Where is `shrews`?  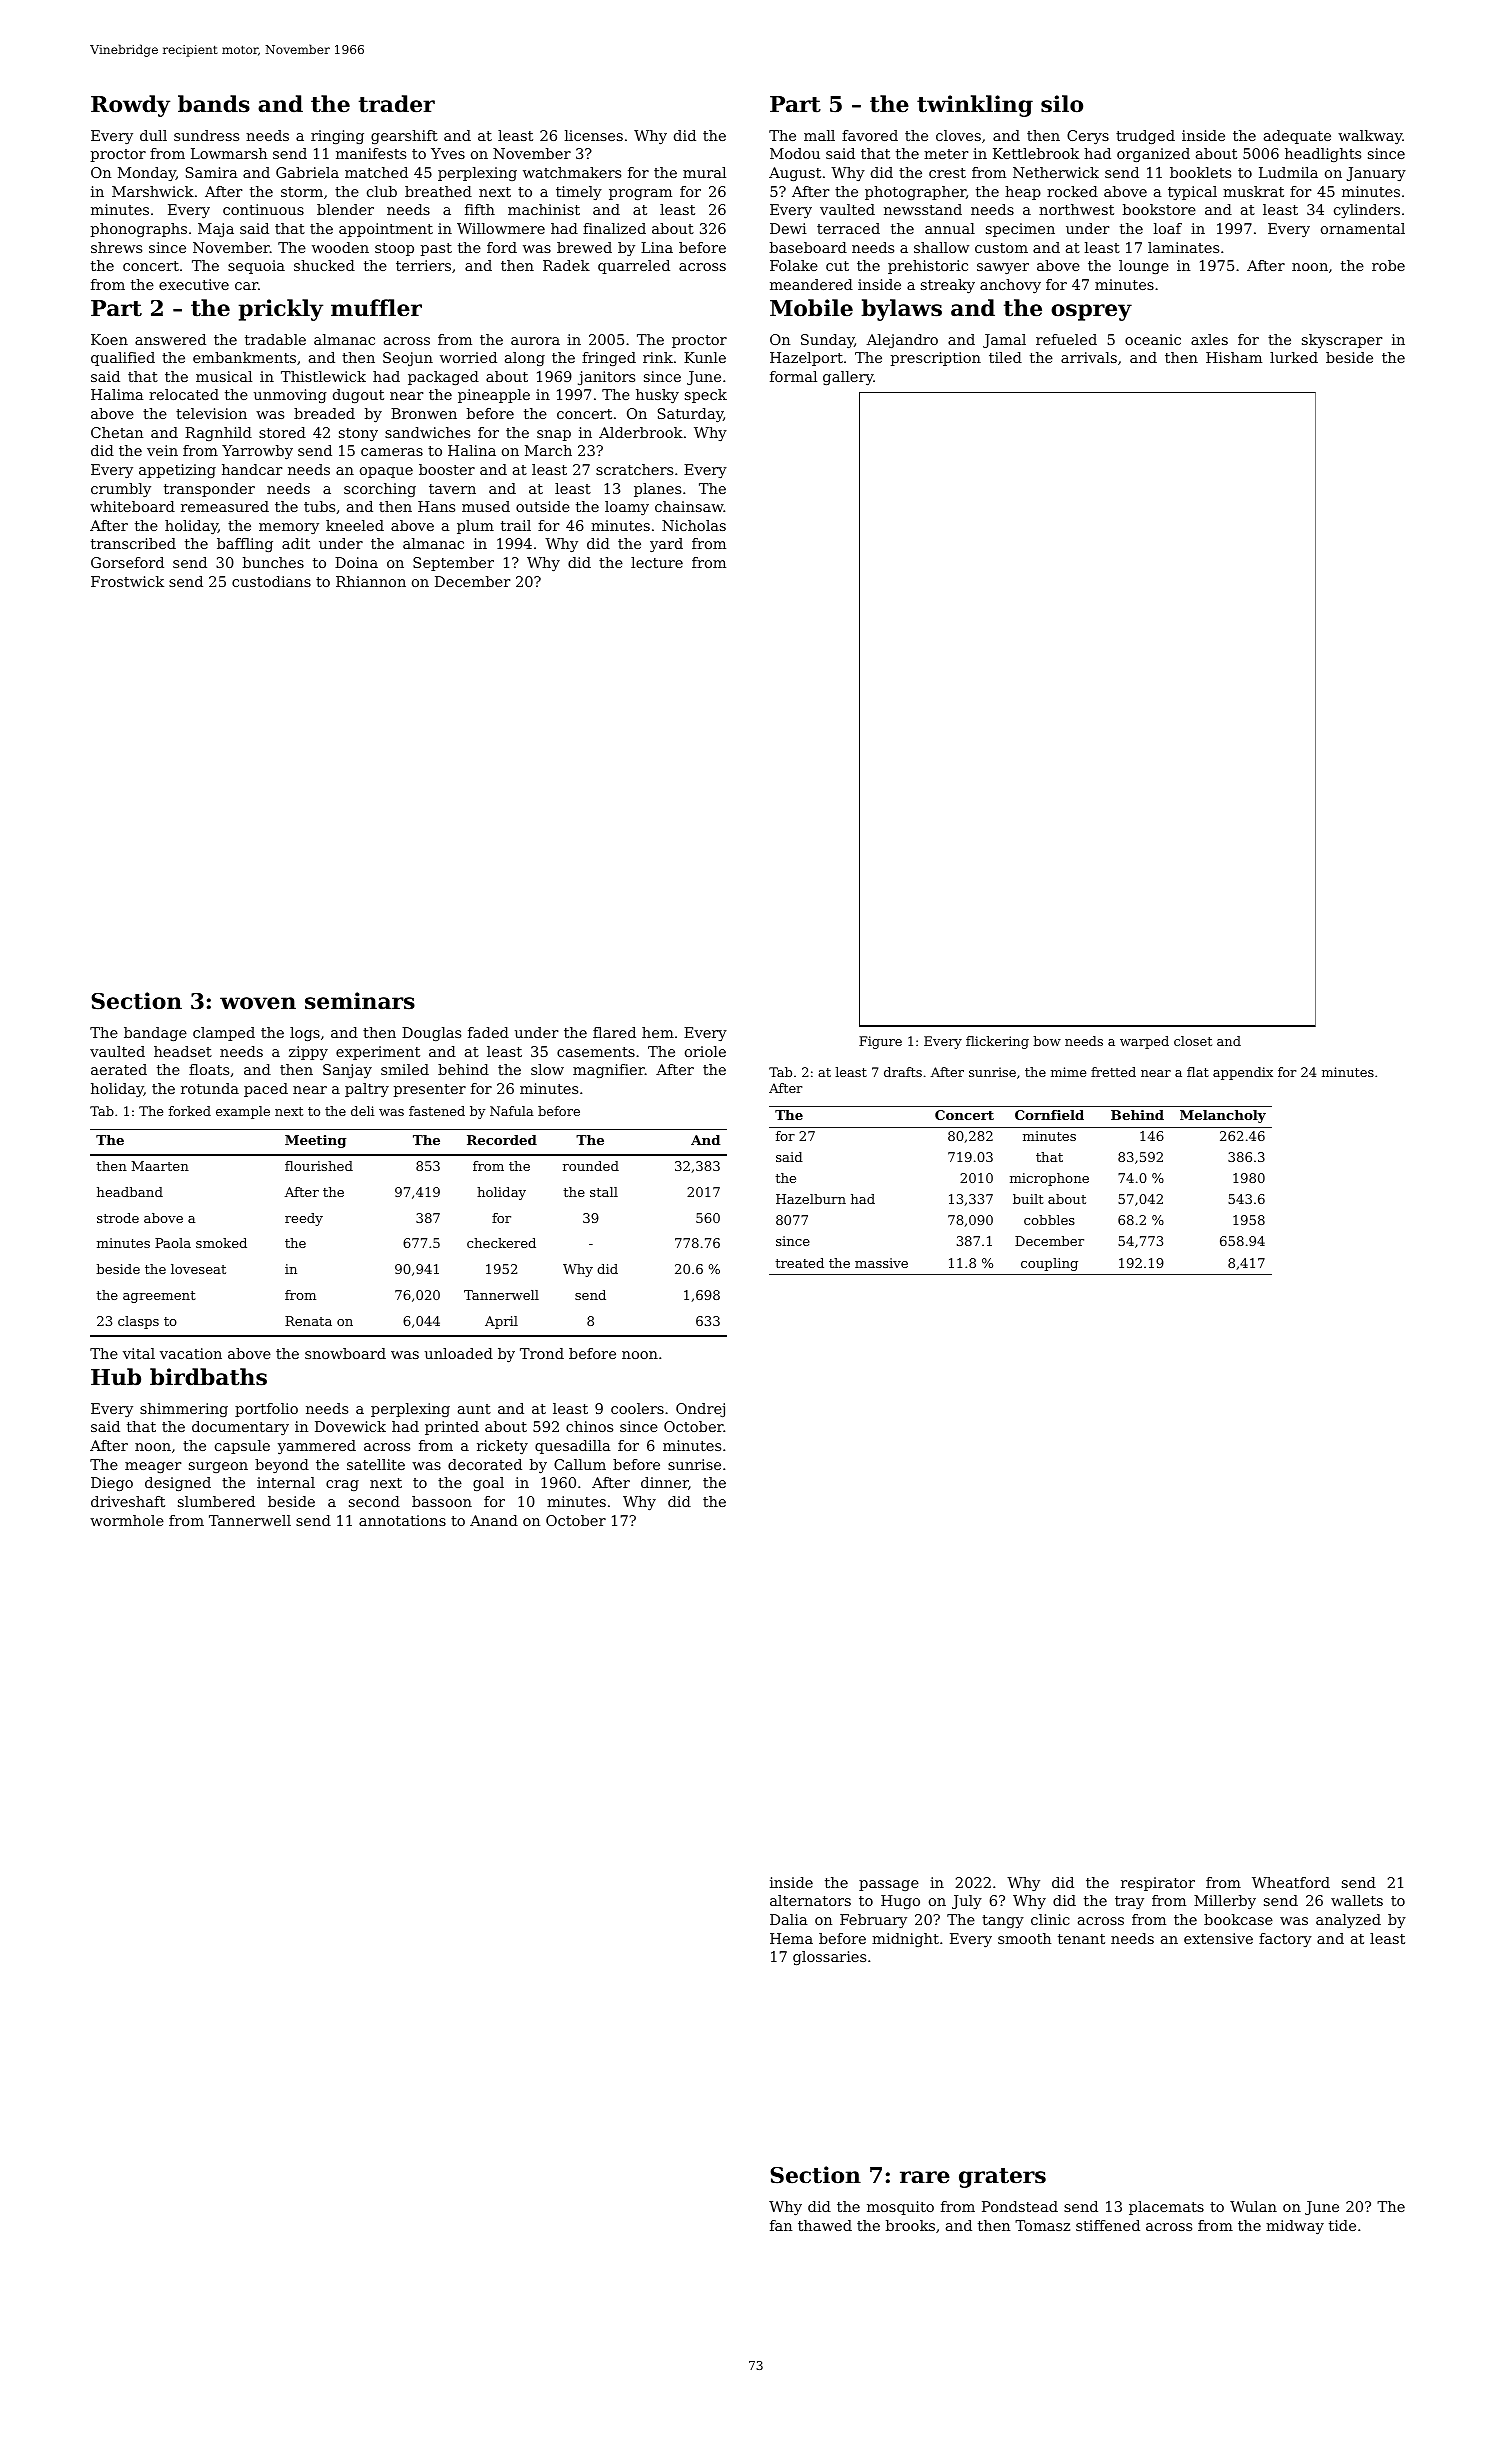 shrews is located at coordinates (116, 247).
